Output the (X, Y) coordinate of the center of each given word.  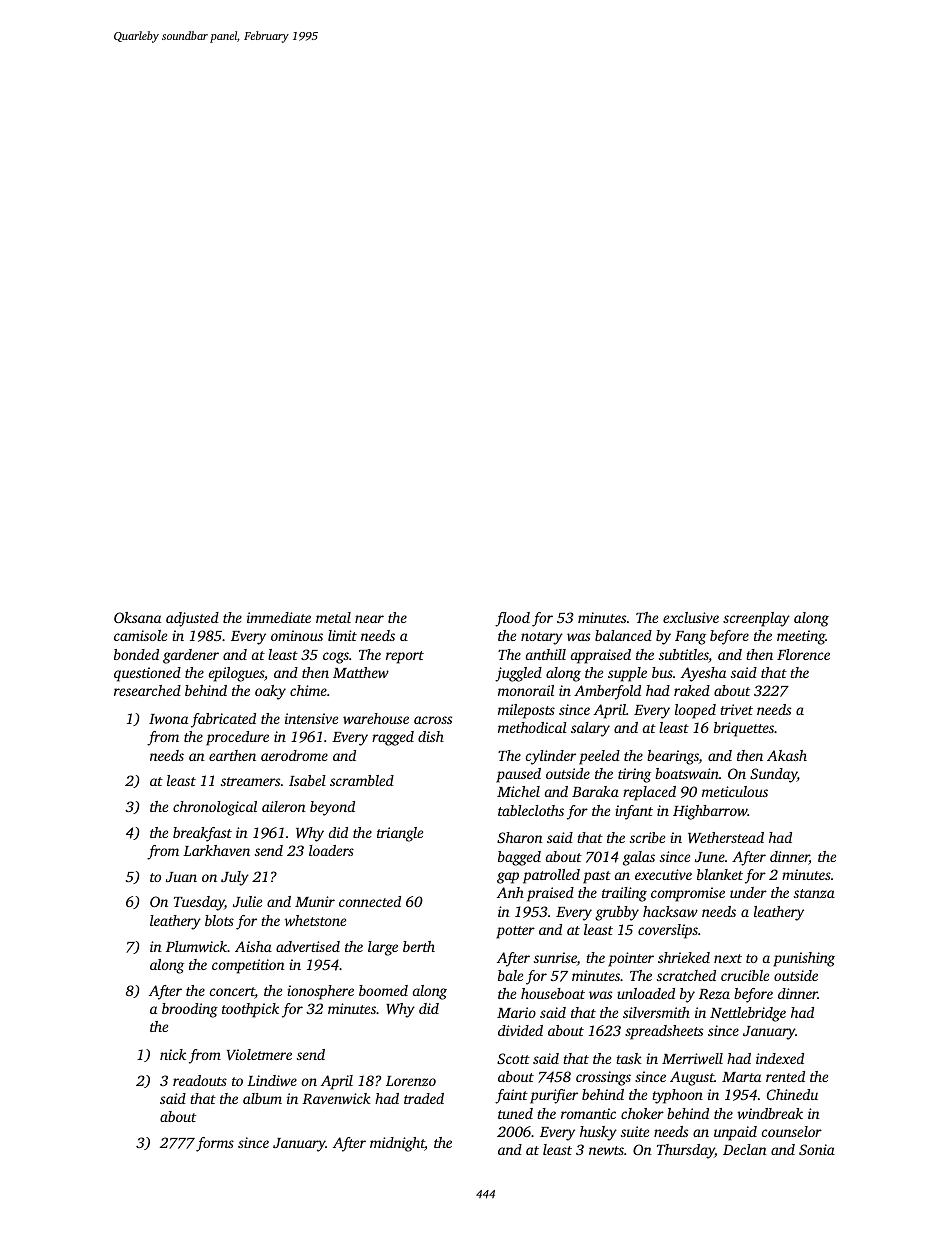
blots (219, 920)
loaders (331, 850)
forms (215, 1144)
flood (512, 619)
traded (424, 1098)
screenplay (756, 619)
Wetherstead (726, 837)
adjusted (192, 619)
